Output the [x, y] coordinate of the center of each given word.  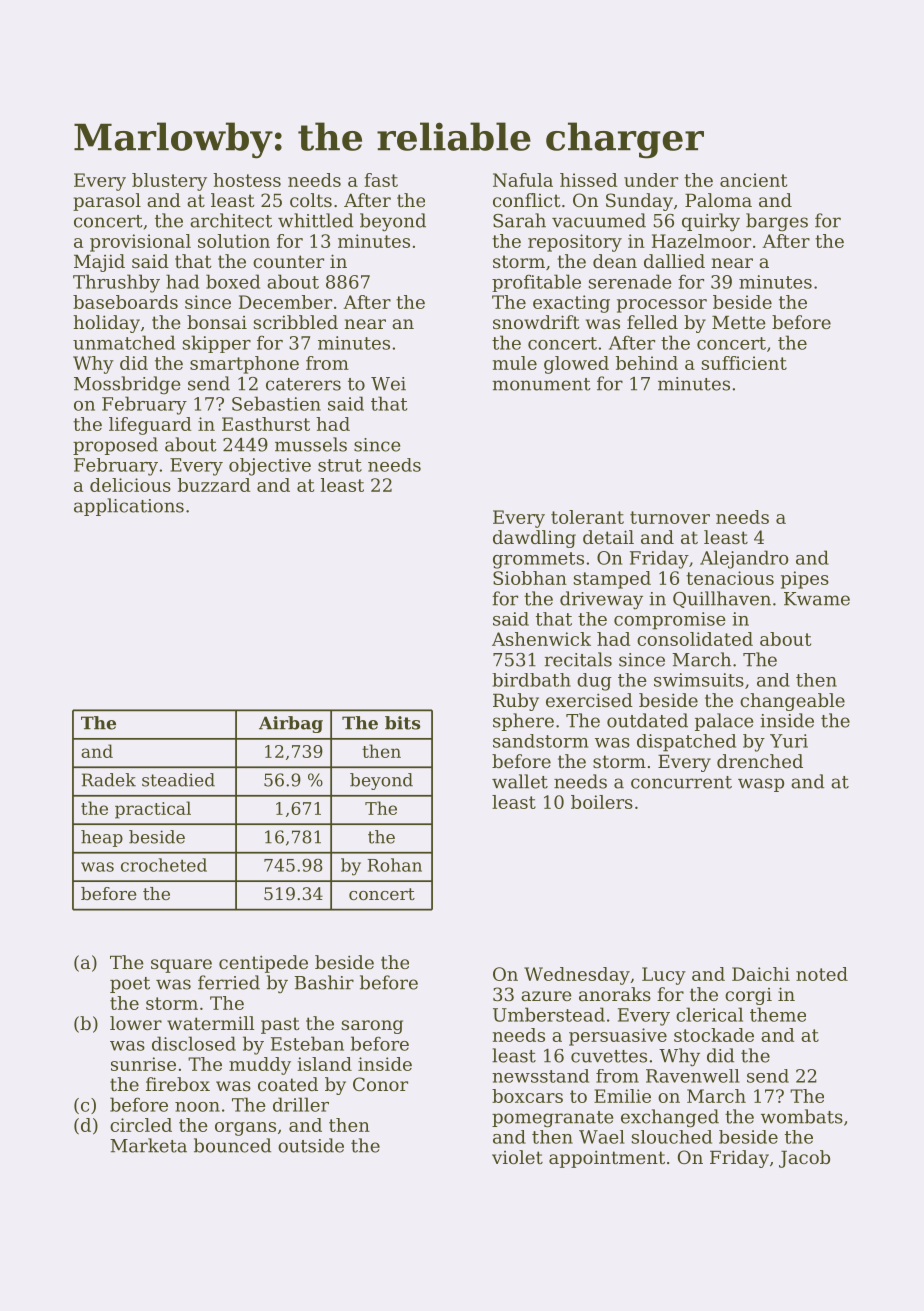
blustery [169, 182]
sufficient [744, 363]
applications [129, 507]
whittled [315, 220]
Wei [388, 384]
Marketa [148, 1145]
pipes [805, 580]
